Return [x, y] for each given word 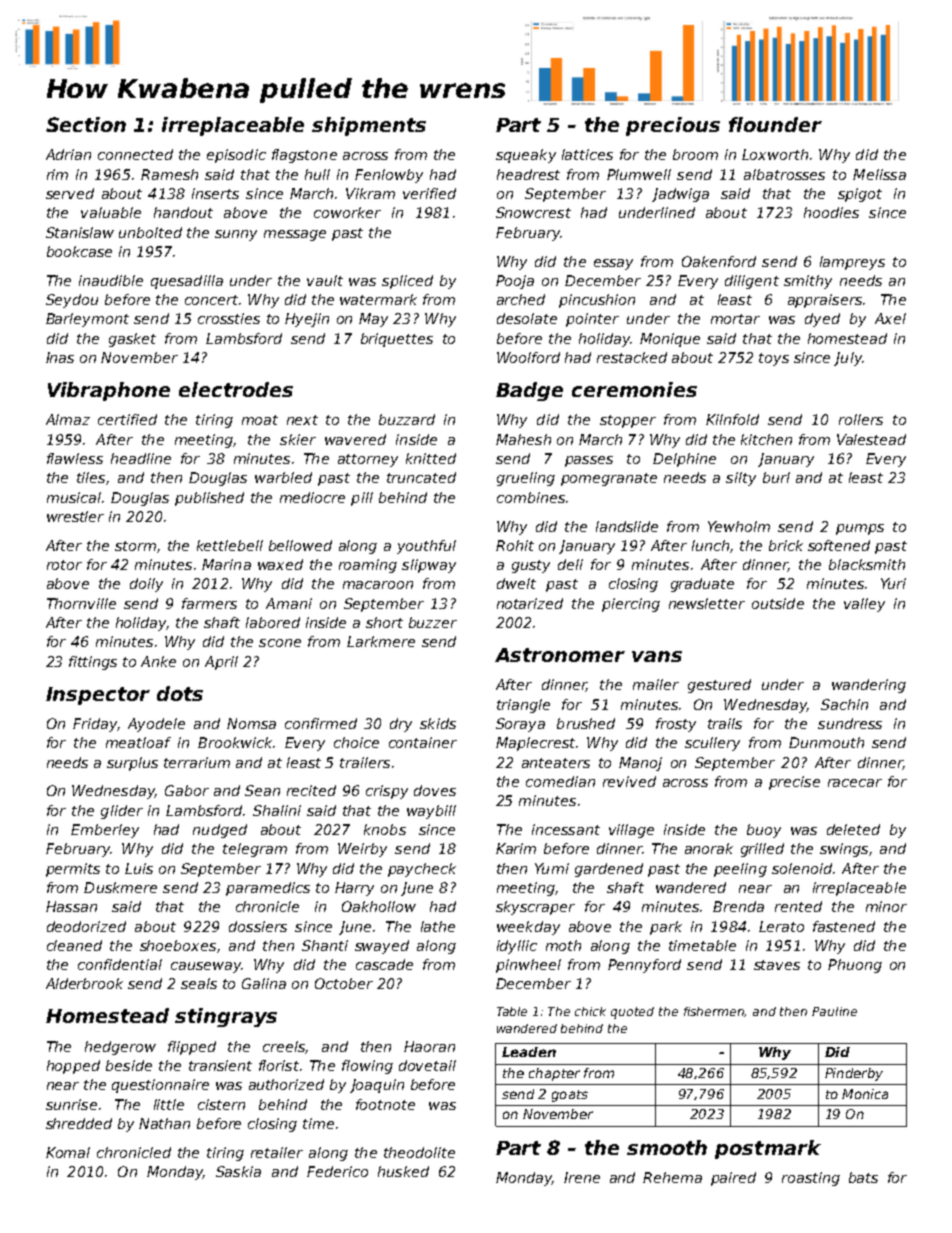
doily [146, 585]
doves [435, 790]
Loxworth [775, 154]
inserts [215, 193]
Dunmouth [826, 742]
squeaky [526, 156]
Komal [68, 1152]
